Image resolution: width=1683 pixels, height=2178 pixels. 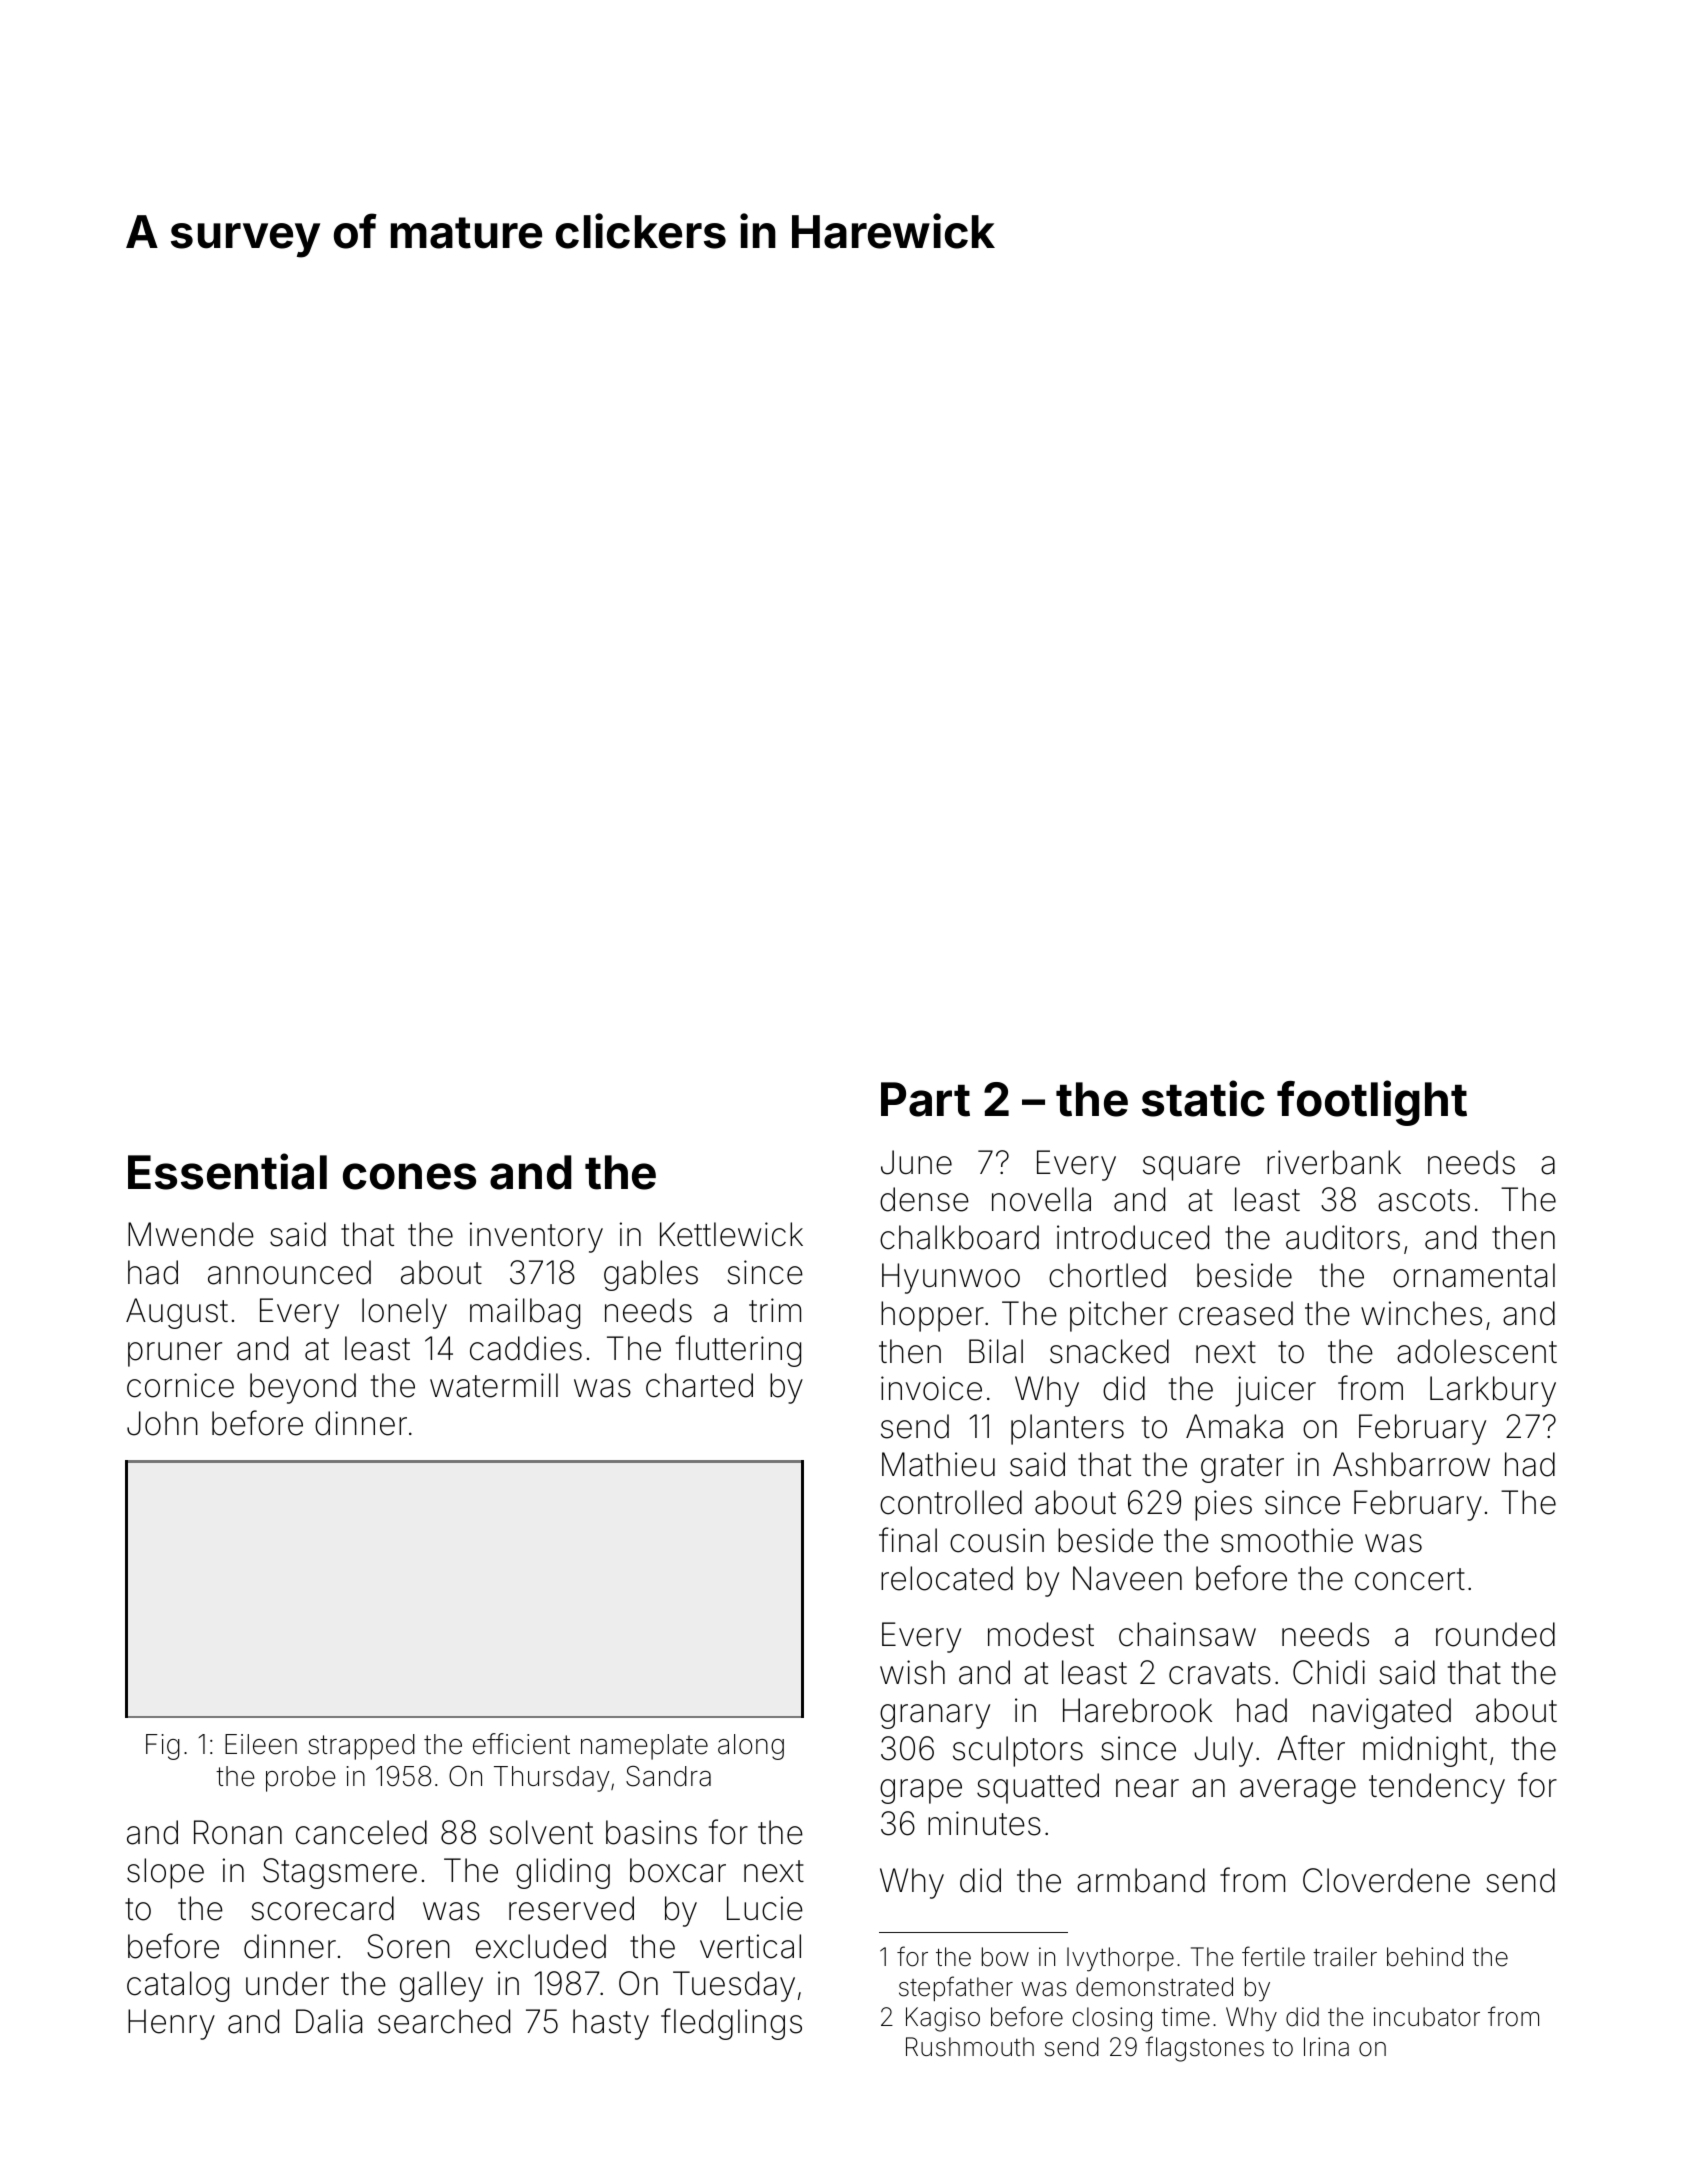 What do you see at coordinates (261, 1744) in the document?
I see `Eileen` at bounding box center [261, 1744].
